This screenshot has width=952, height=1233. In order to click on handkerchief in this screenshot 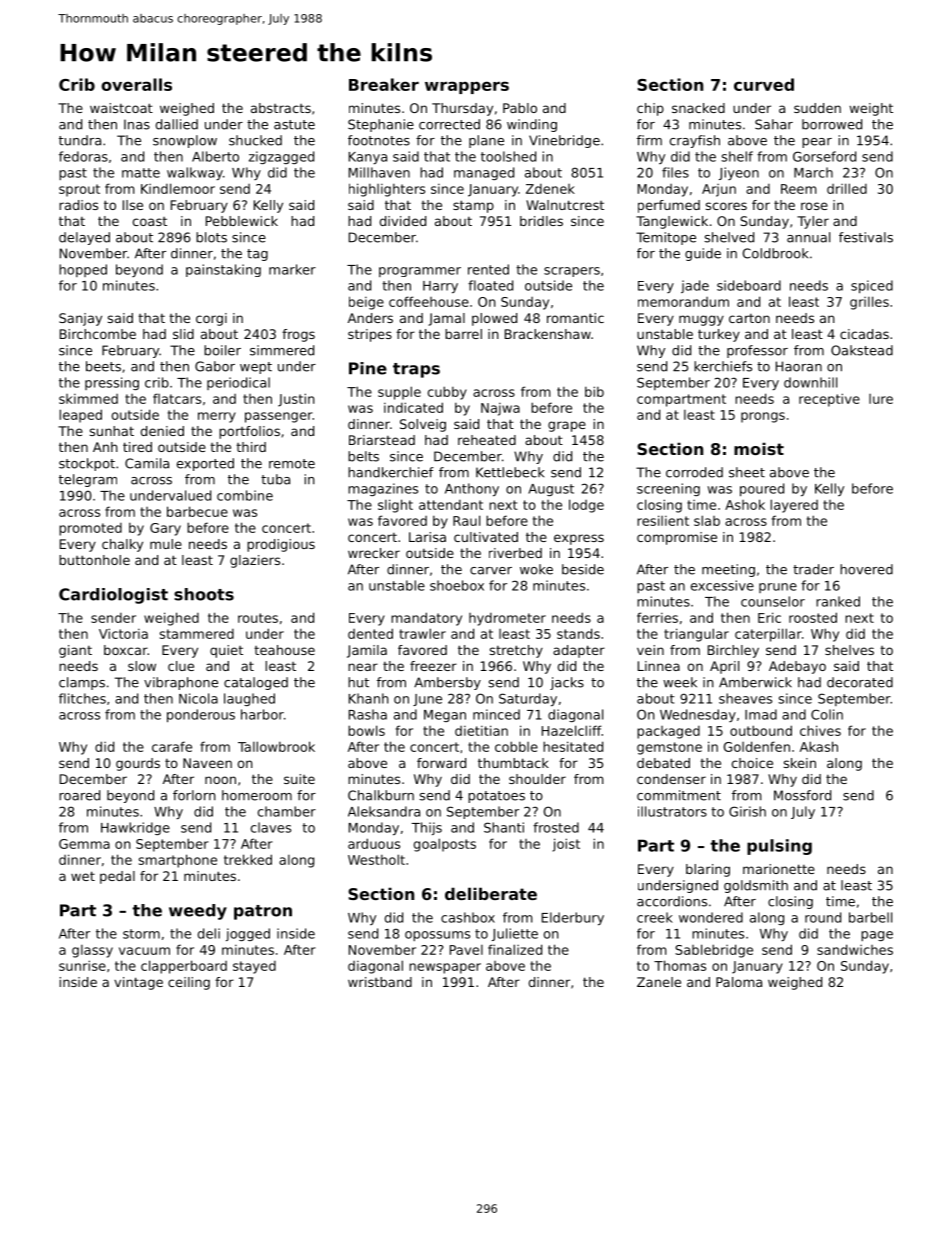, I will do `click(391, 472)`.
